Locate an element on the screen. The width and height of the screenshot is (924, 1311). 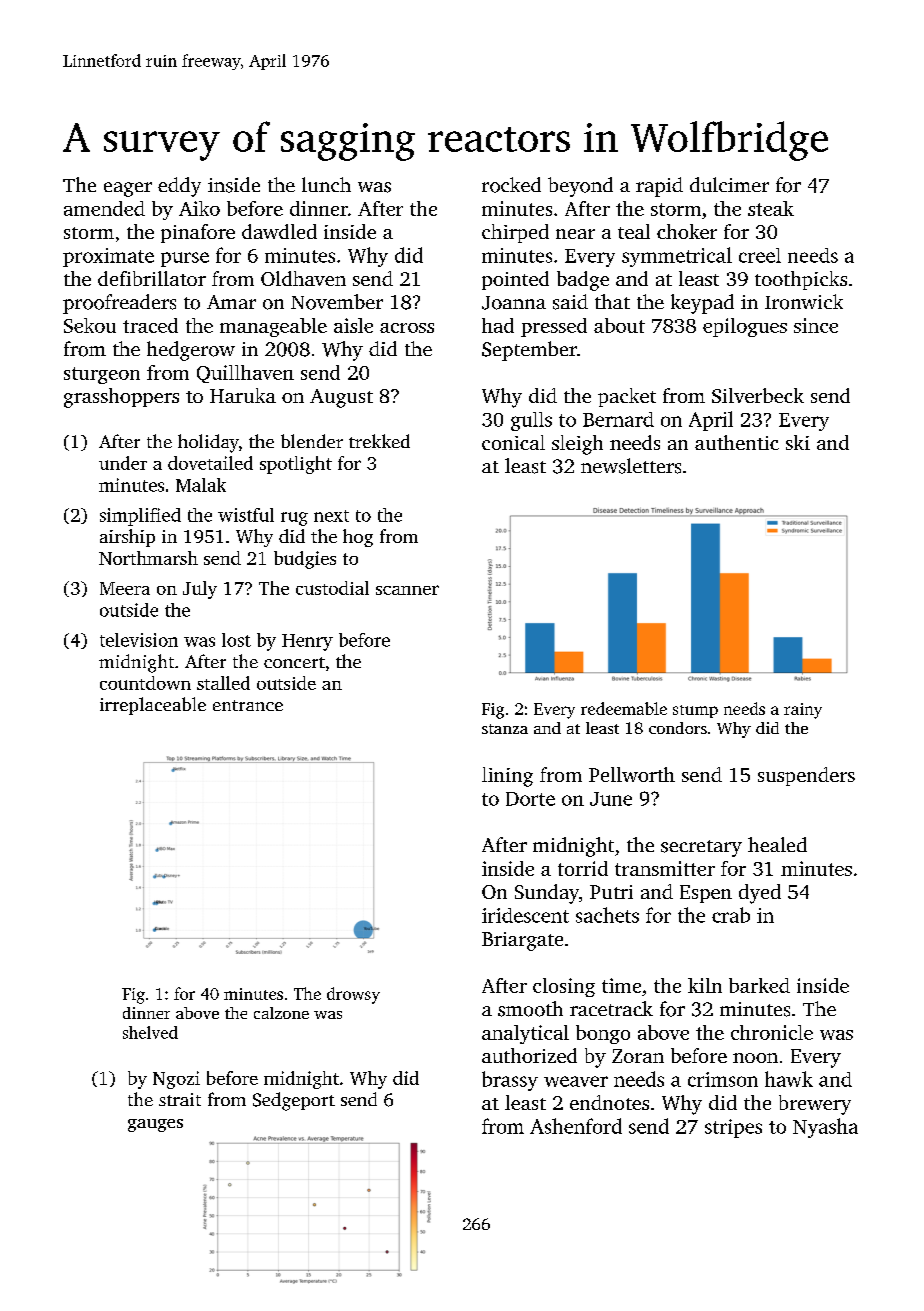
creel is located at coordinates (760, 255).
